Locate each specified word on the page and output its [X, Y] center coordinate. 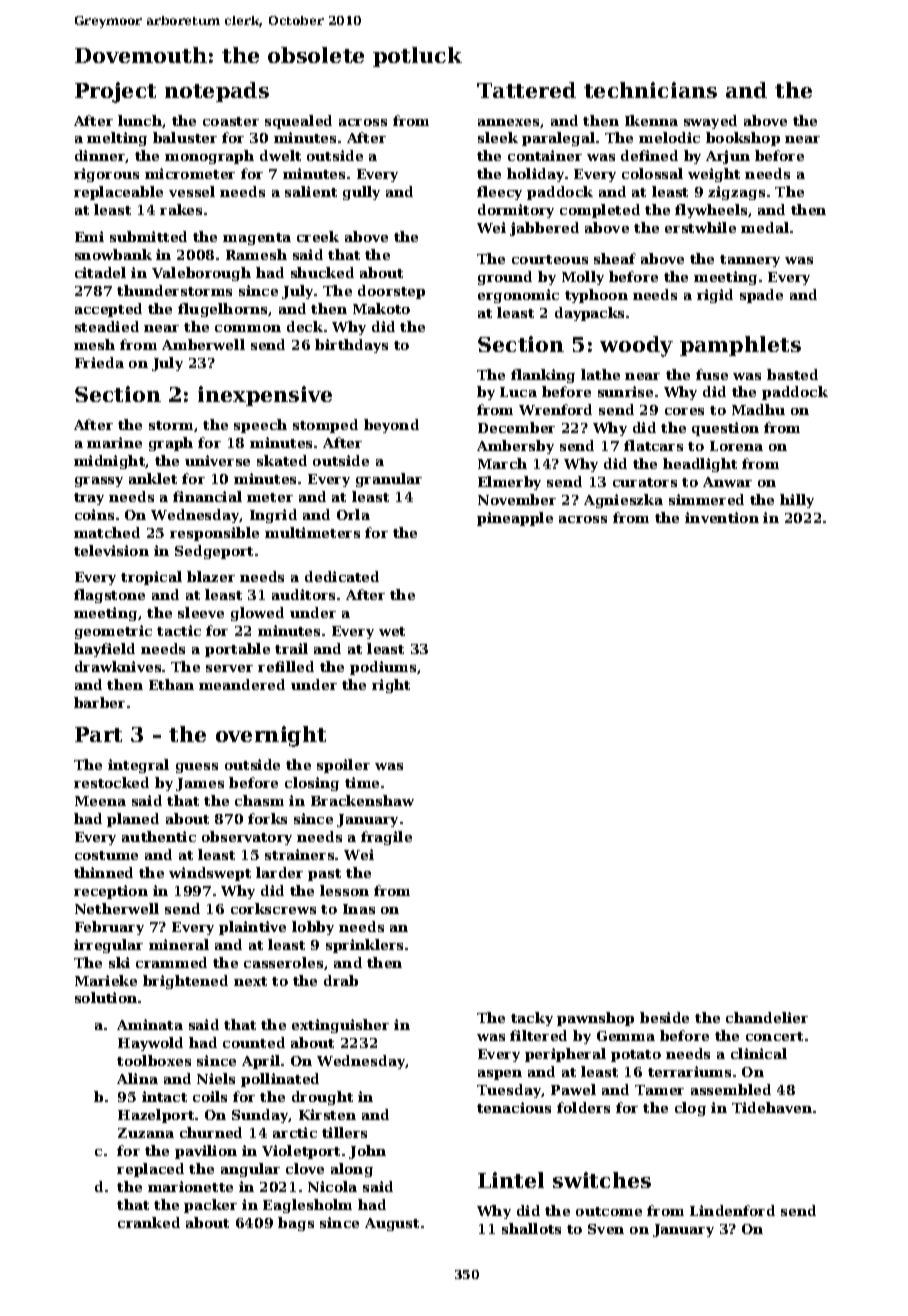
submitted [148, 236]
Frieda [99, 362]
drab [341, 980]
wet [392, 631]
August [392, 1224]
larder [279, 872]
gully [361, 193]
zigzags [736, 193]
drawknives [118, 666]
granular [389, 480]
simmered [706, 499]
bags [296, 1224]
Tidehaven [772, 1107]
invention [722, 517]
